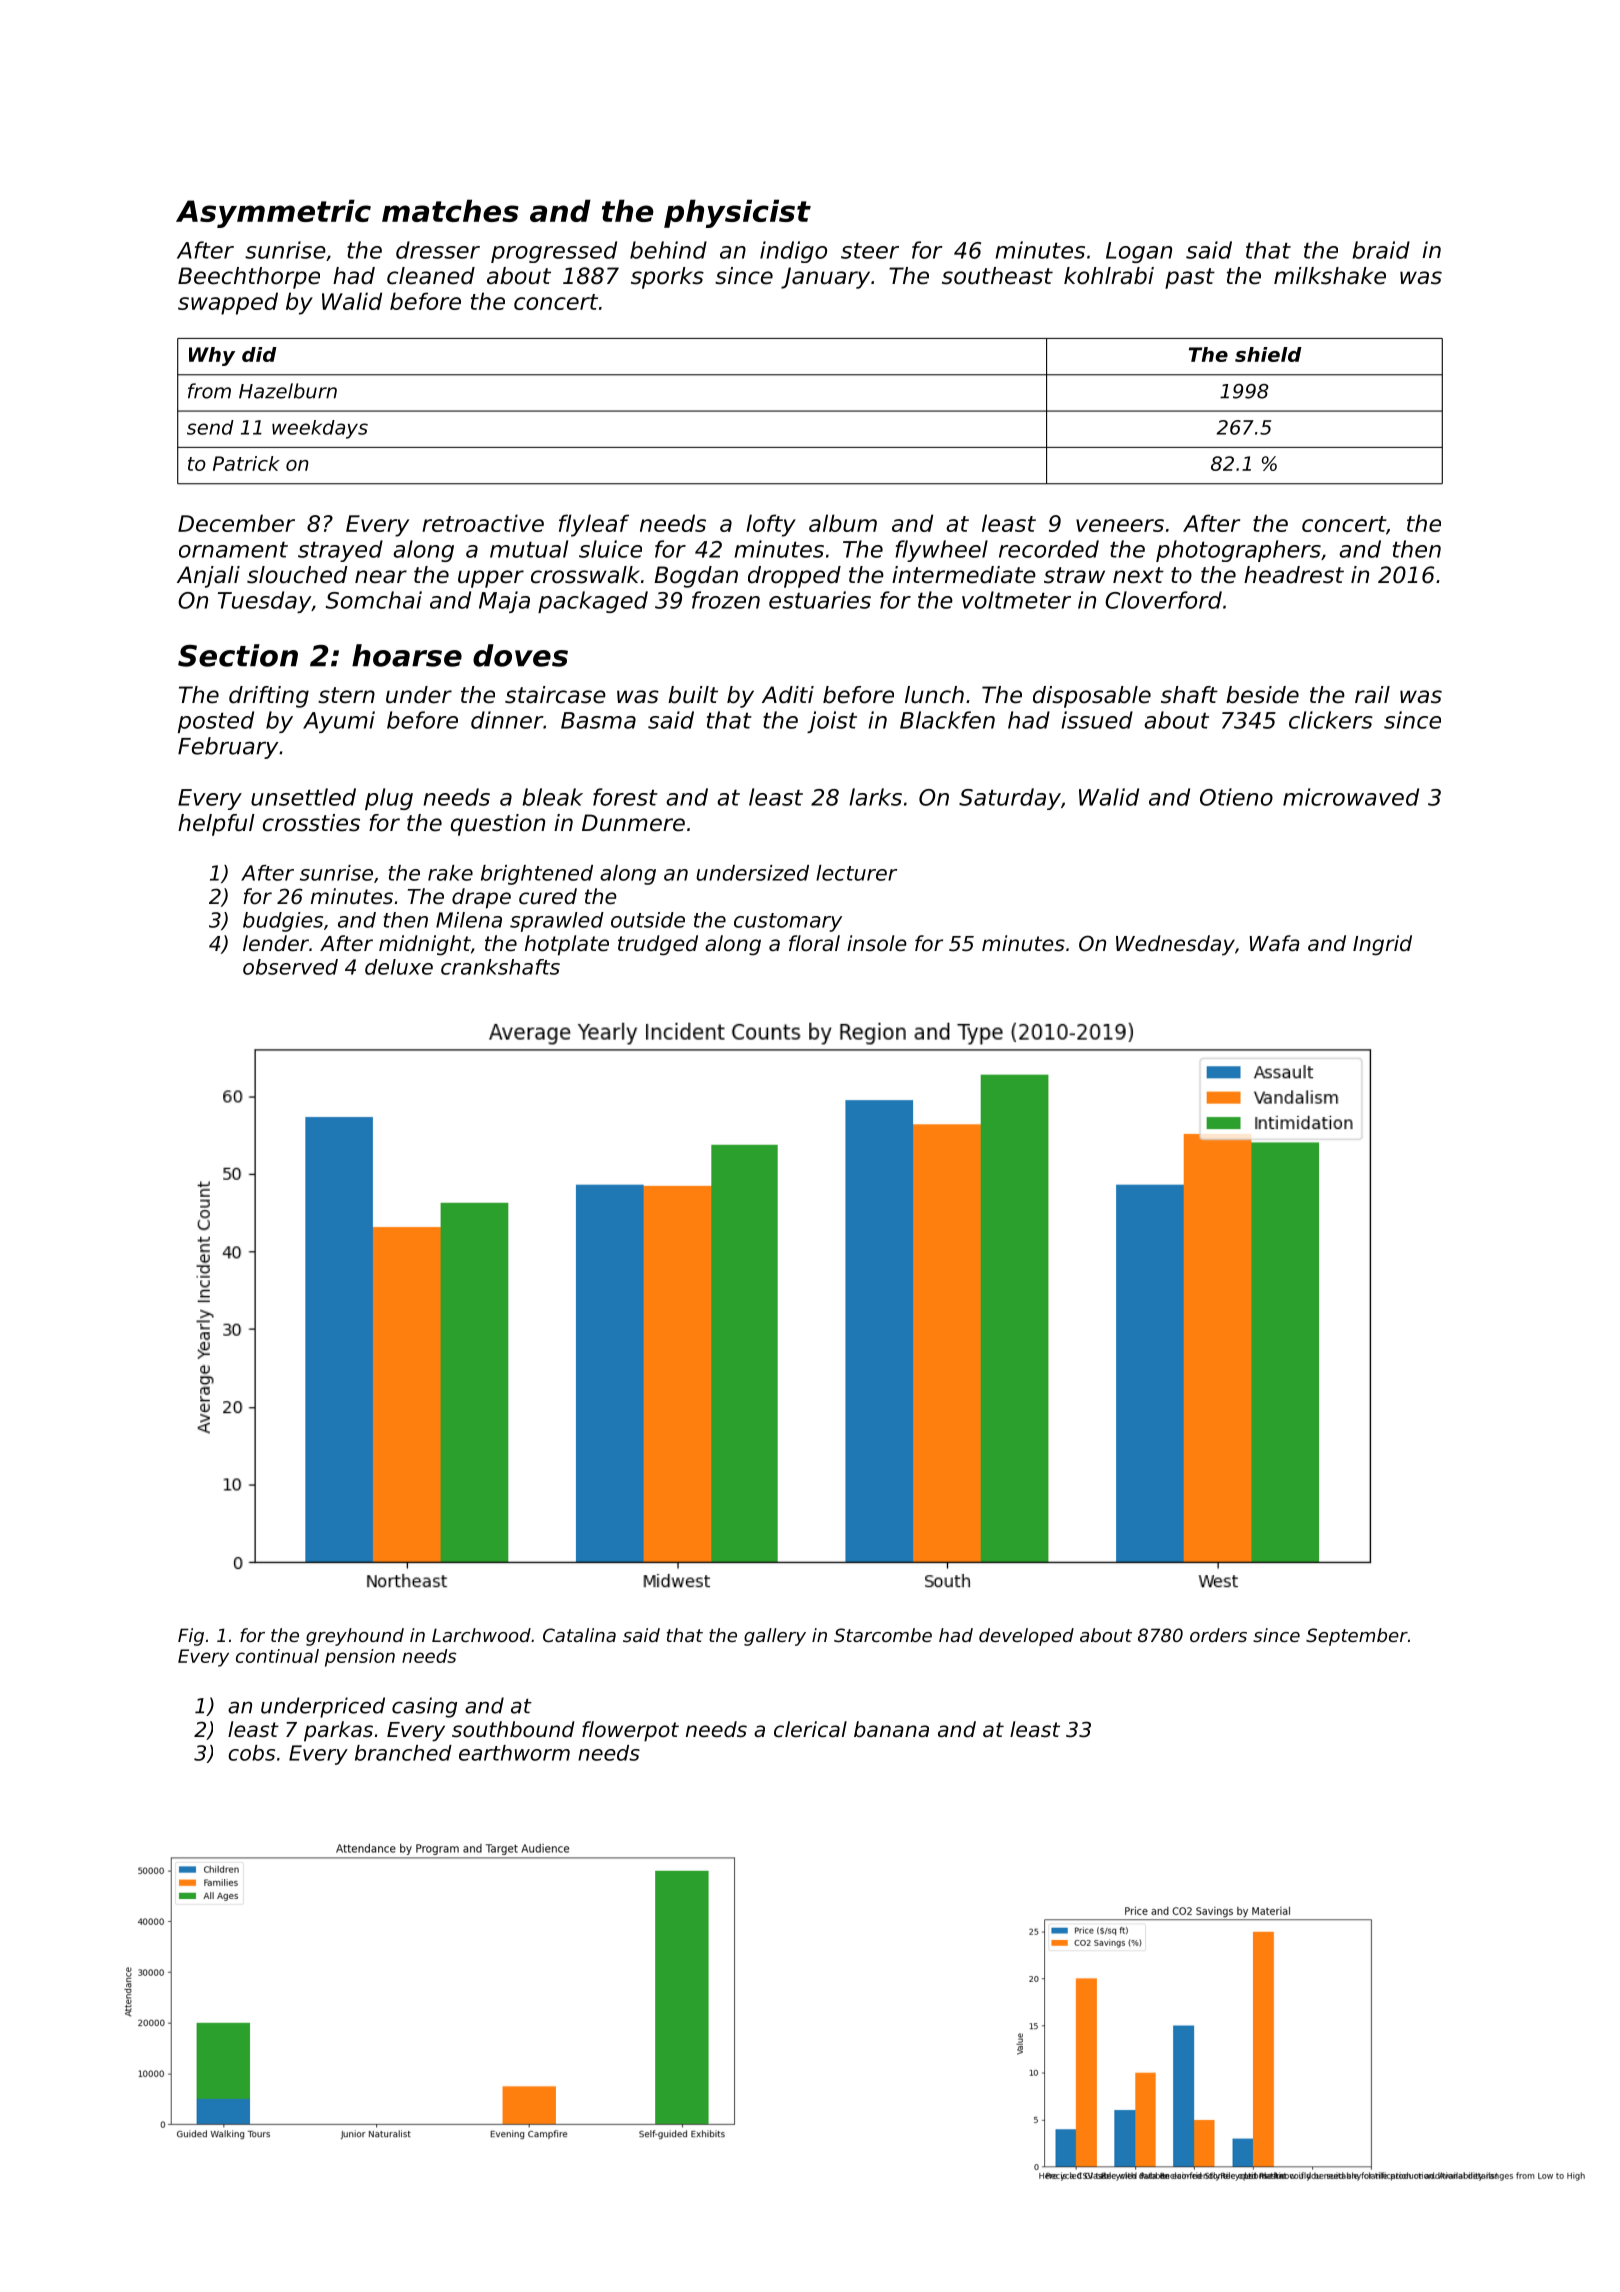  Describe the element at coordinates (259, 354) in the image. I see `did` at that location.
